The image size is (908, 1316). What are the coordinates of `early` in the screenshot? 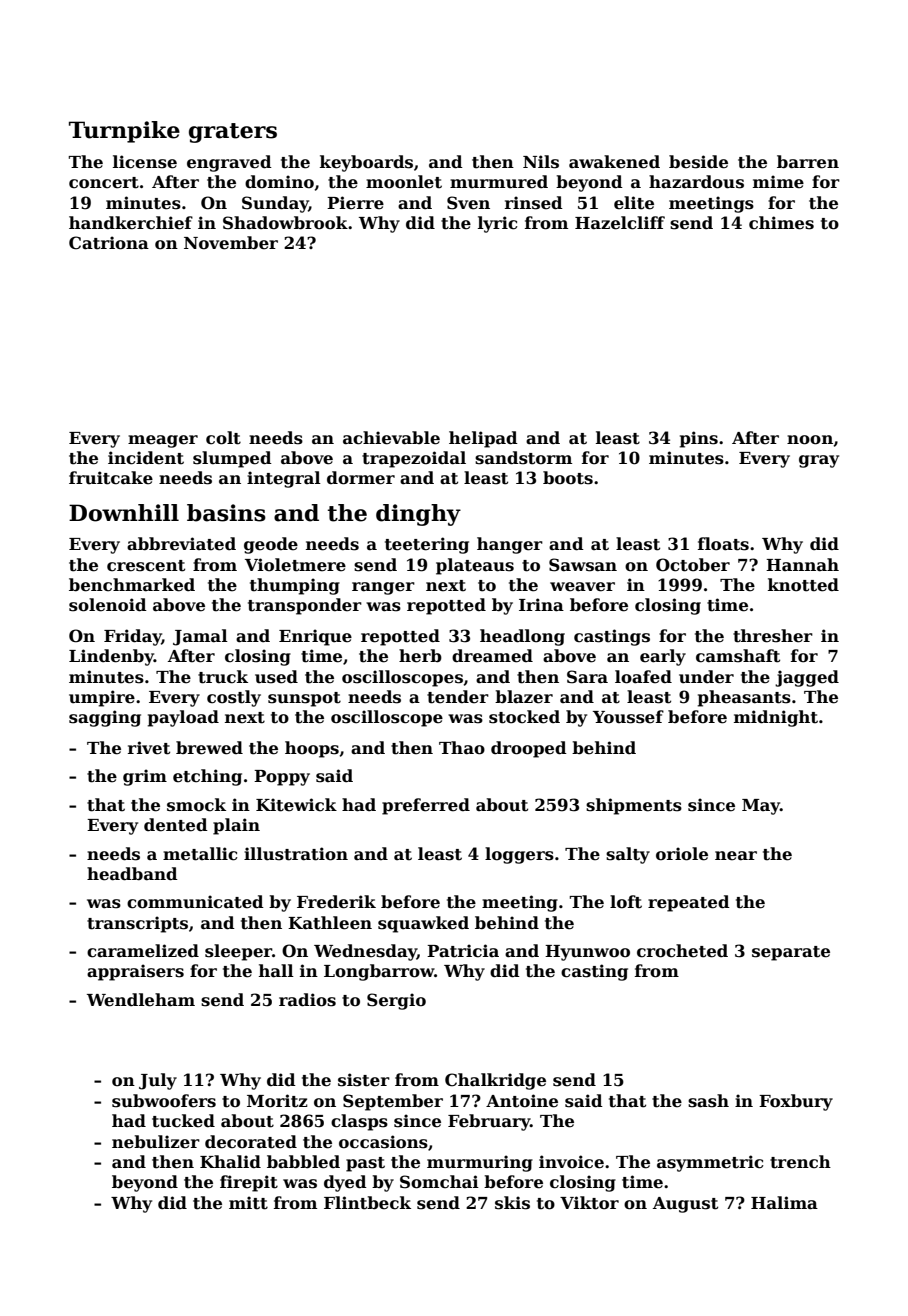 It's located at (663, 657).
